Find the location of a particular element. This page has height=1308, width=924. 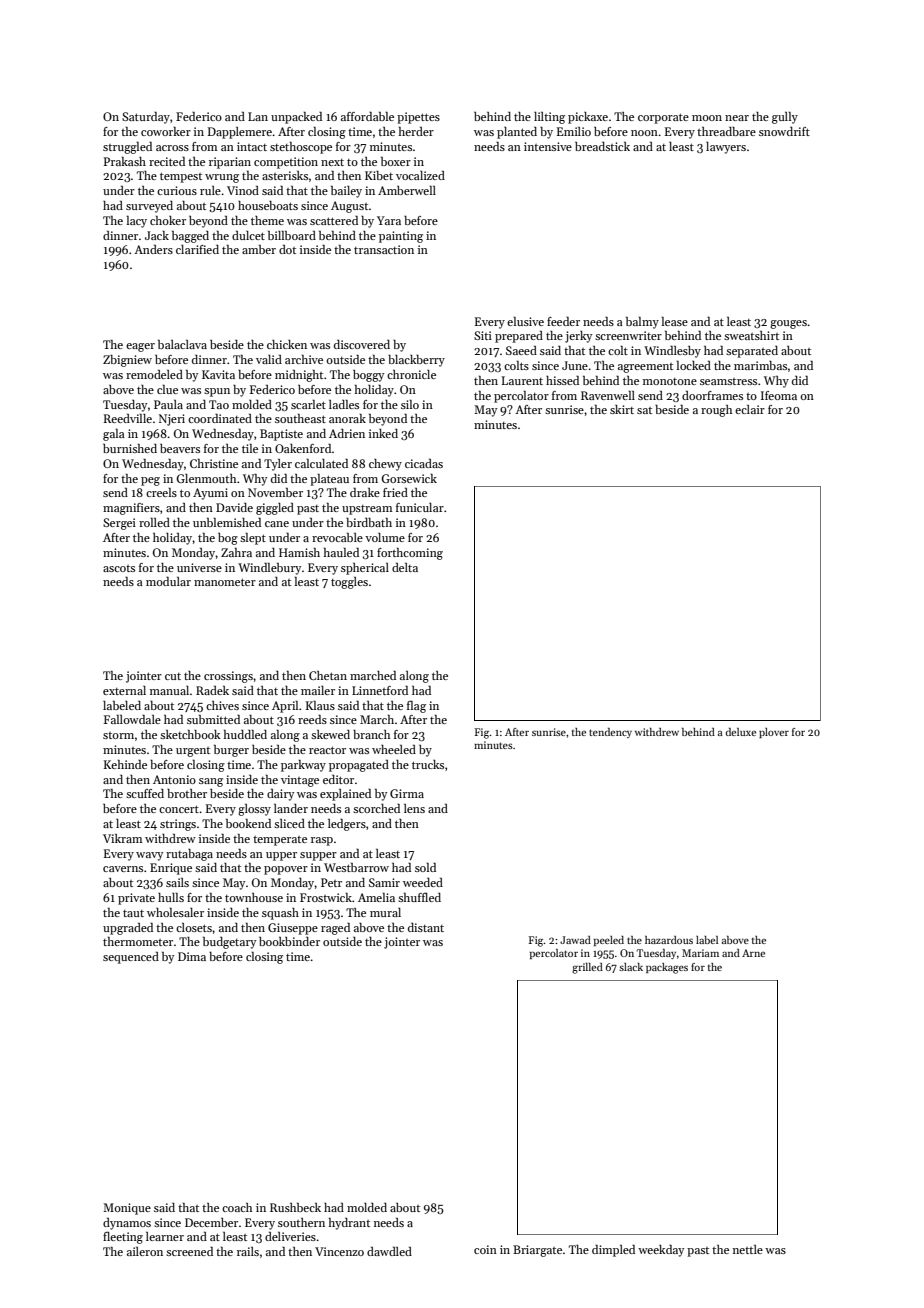

vocalized is located at coordinates (420, 175).
